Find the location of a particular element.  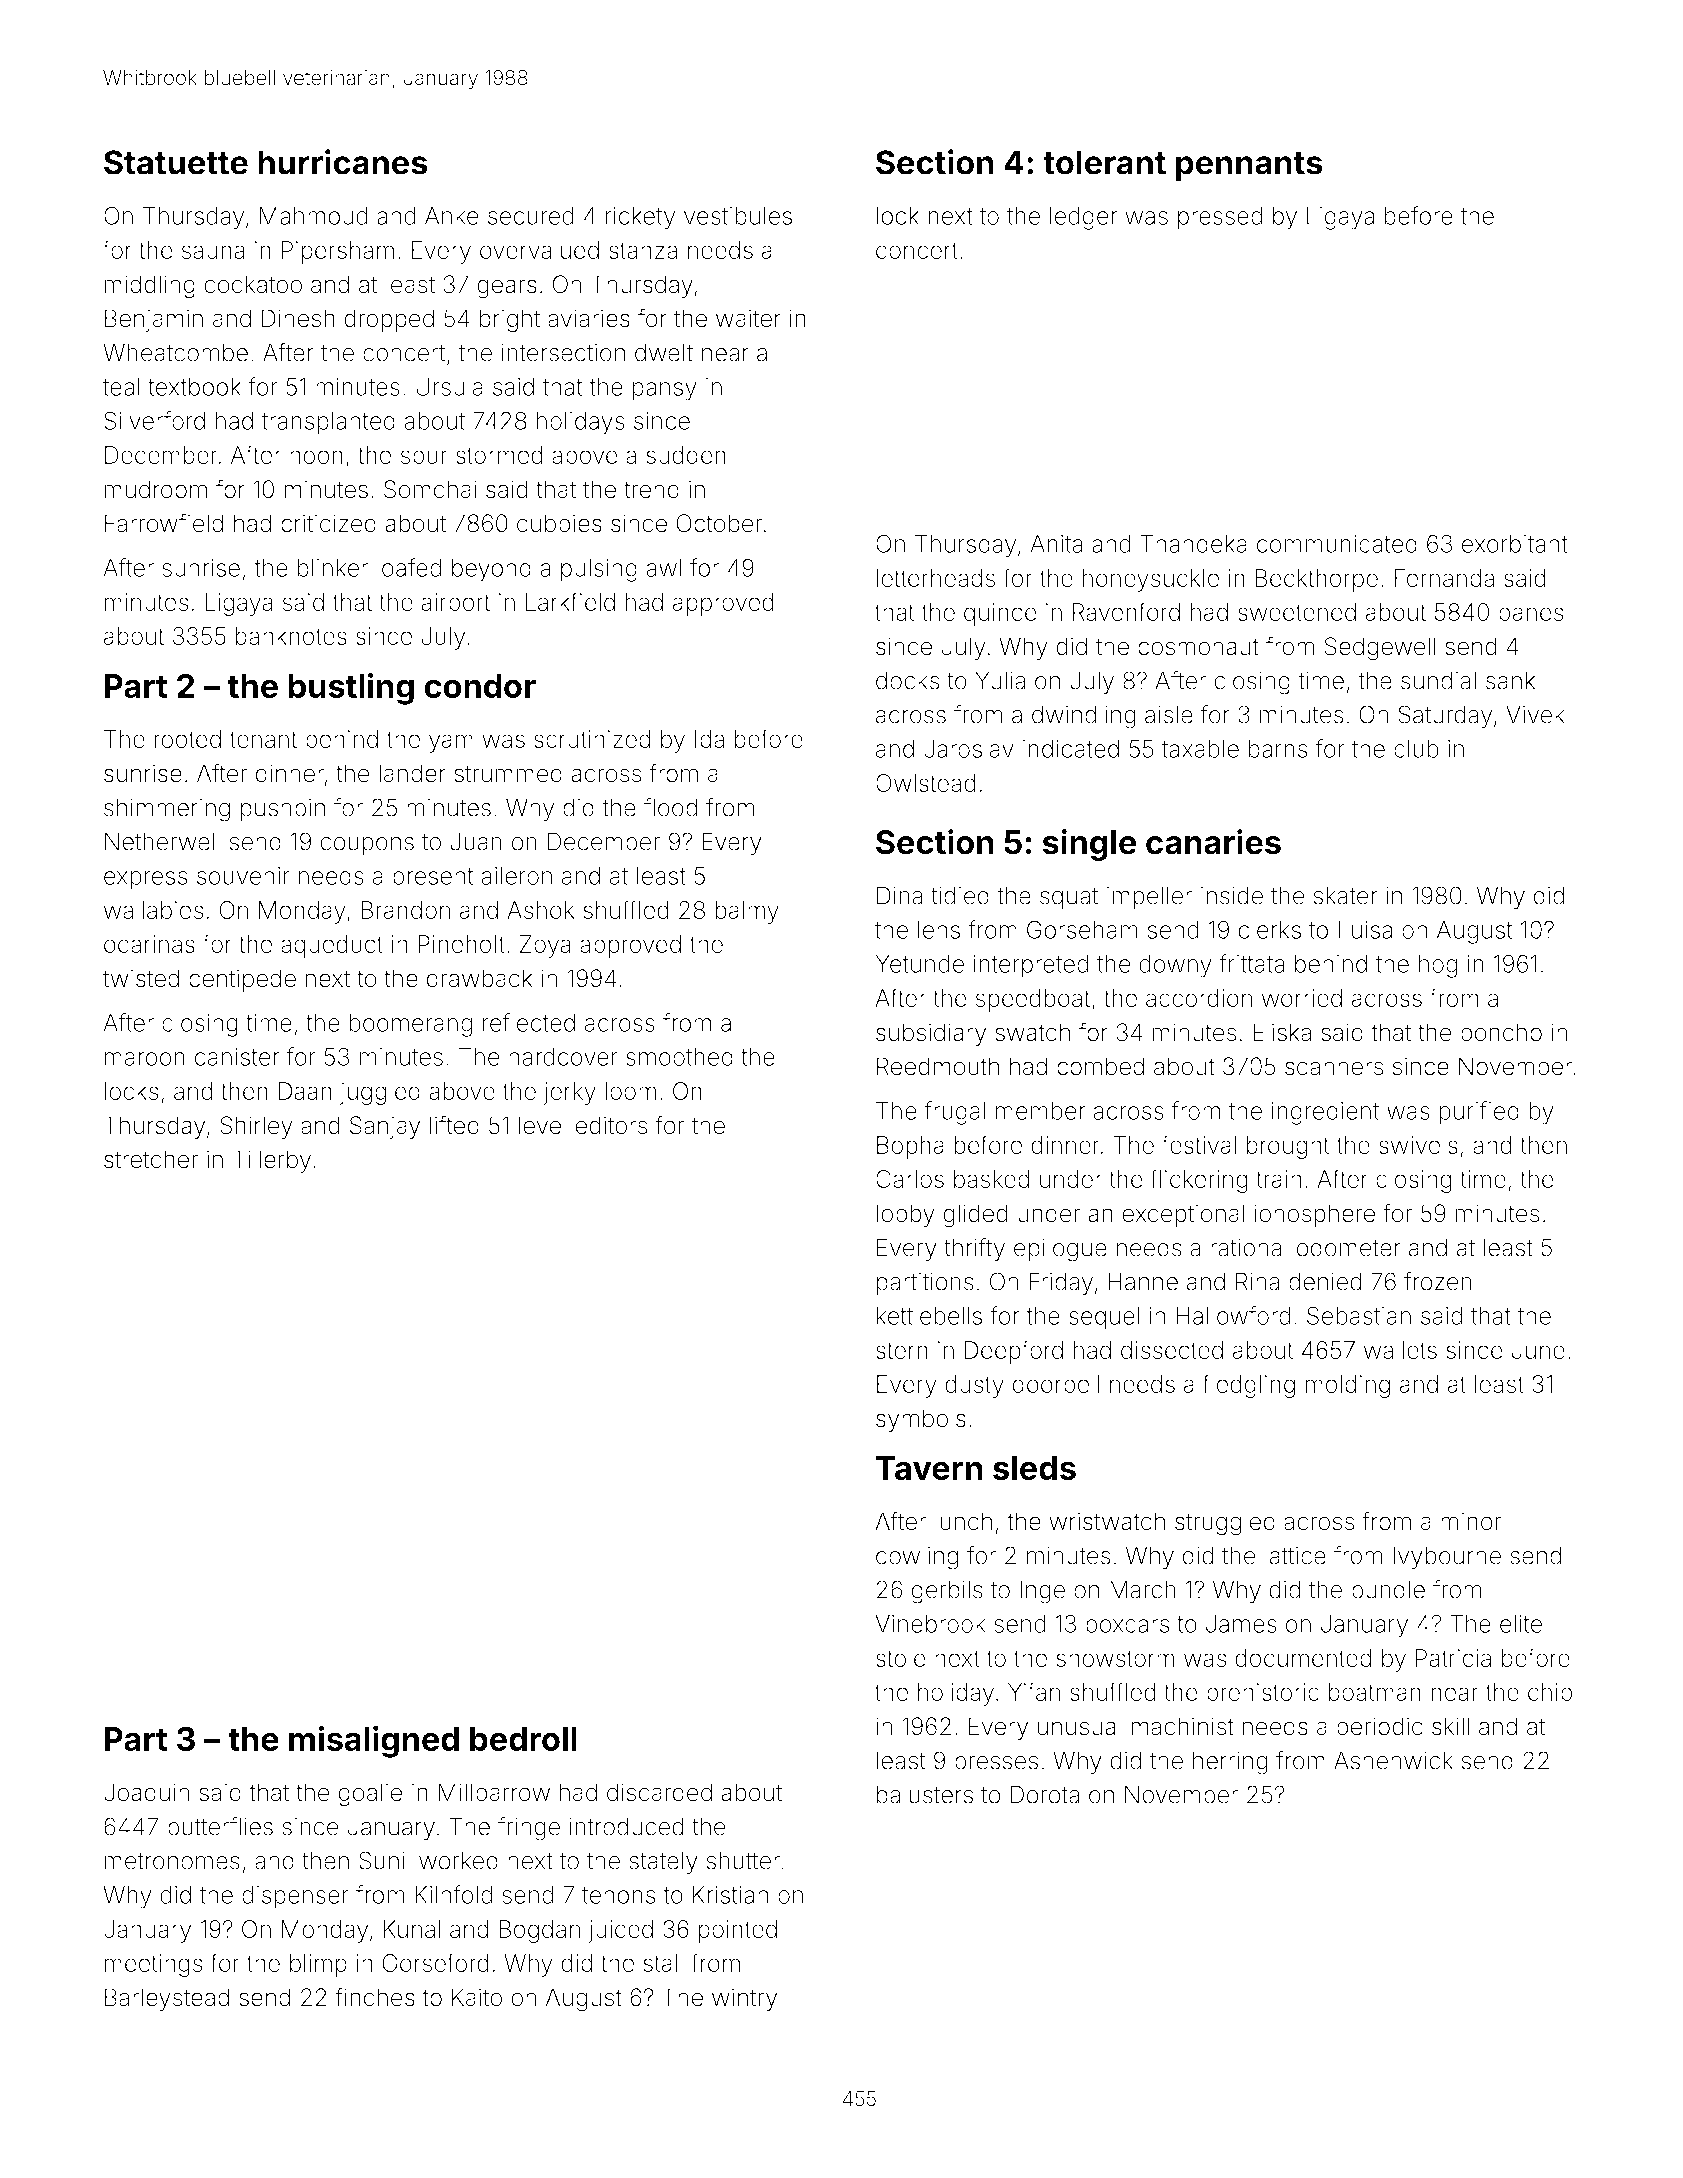

tolerant is located at coordinates (1104, 162).
